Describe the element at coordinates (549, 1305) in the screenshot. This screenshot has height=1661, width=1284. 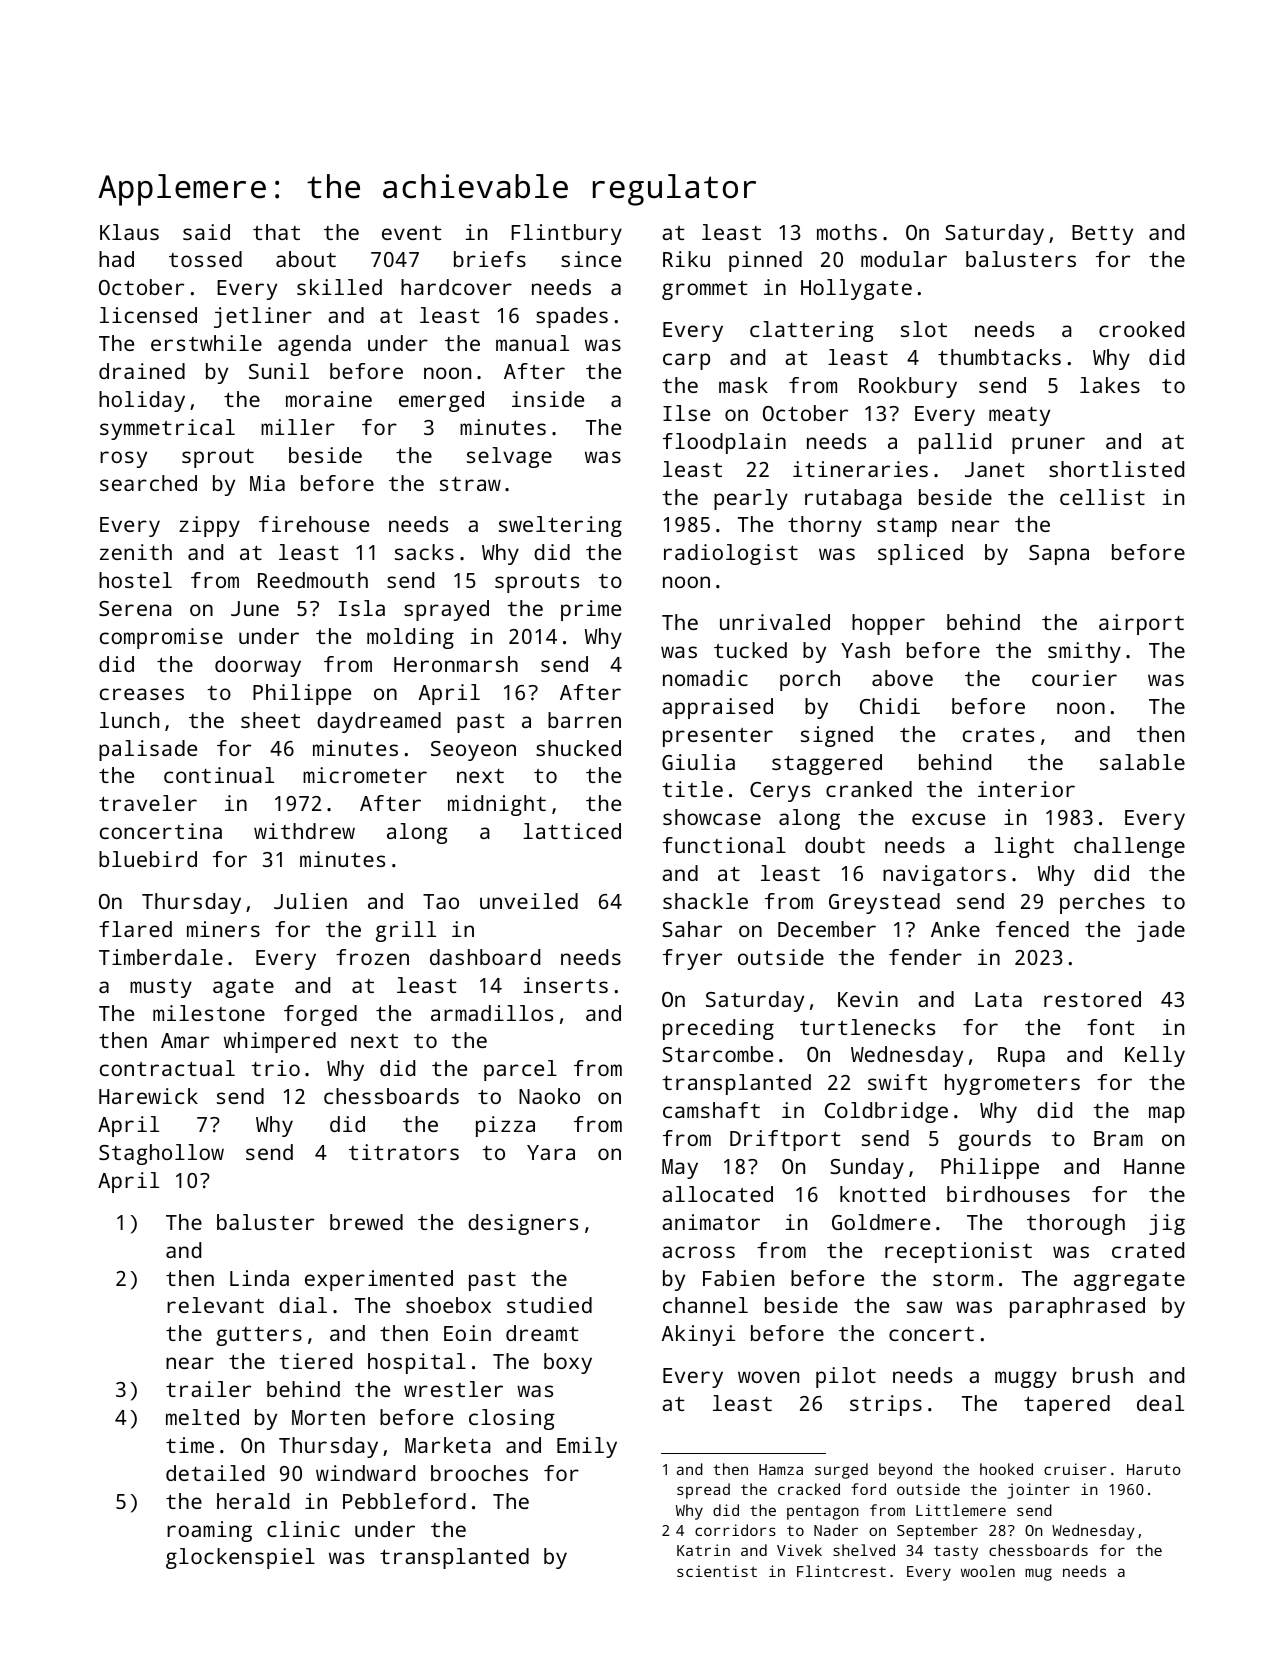
I see `studied` at that location.
